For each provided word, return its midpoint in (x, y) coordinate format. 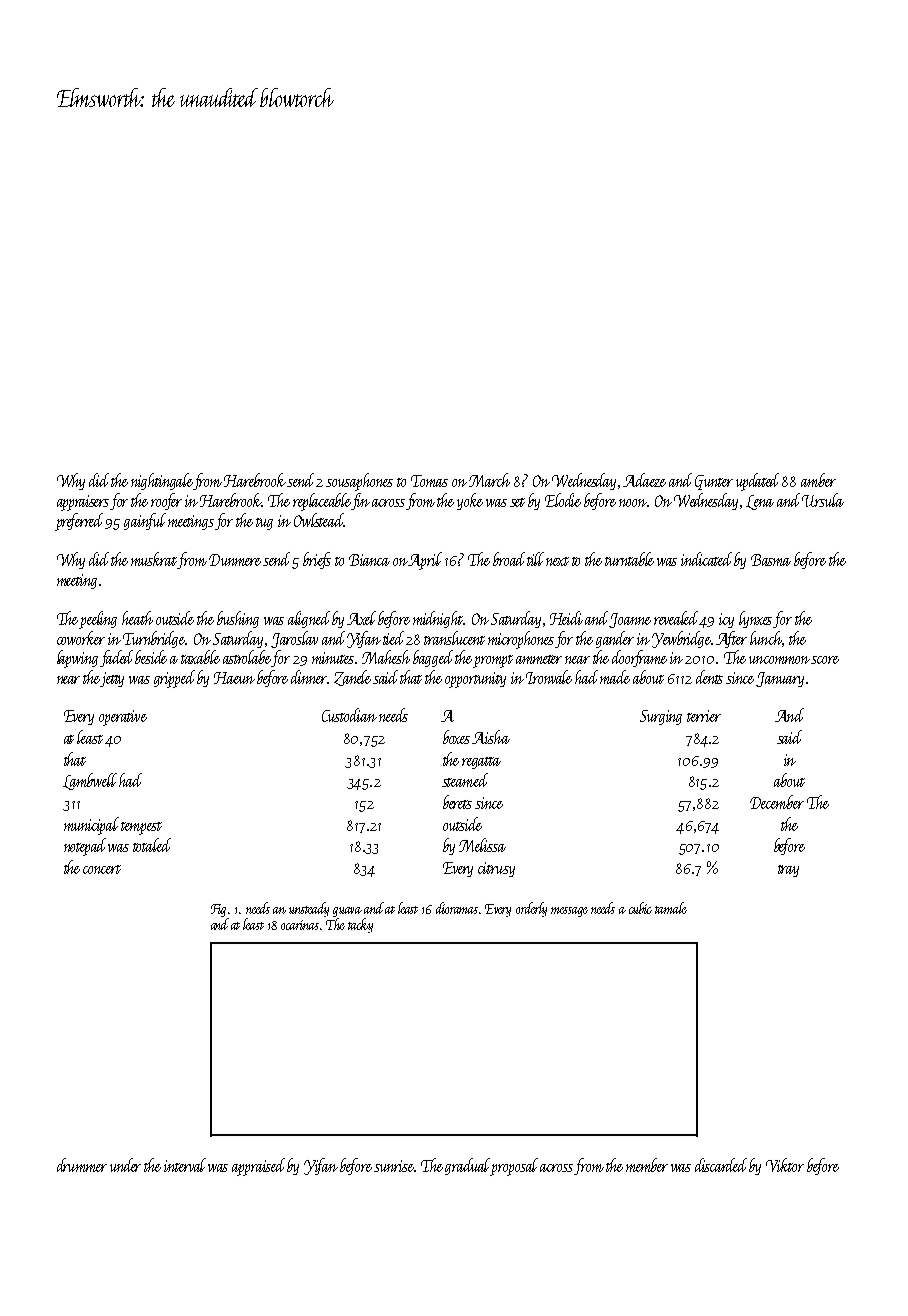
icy (726, 620)
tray (788, 871)
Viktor (785, 1165)
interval (185, 1165)
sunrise (394, 1166)
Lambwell (90, 781)
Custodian (349, 715)
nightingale (162, 481)
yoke (470, 501)
